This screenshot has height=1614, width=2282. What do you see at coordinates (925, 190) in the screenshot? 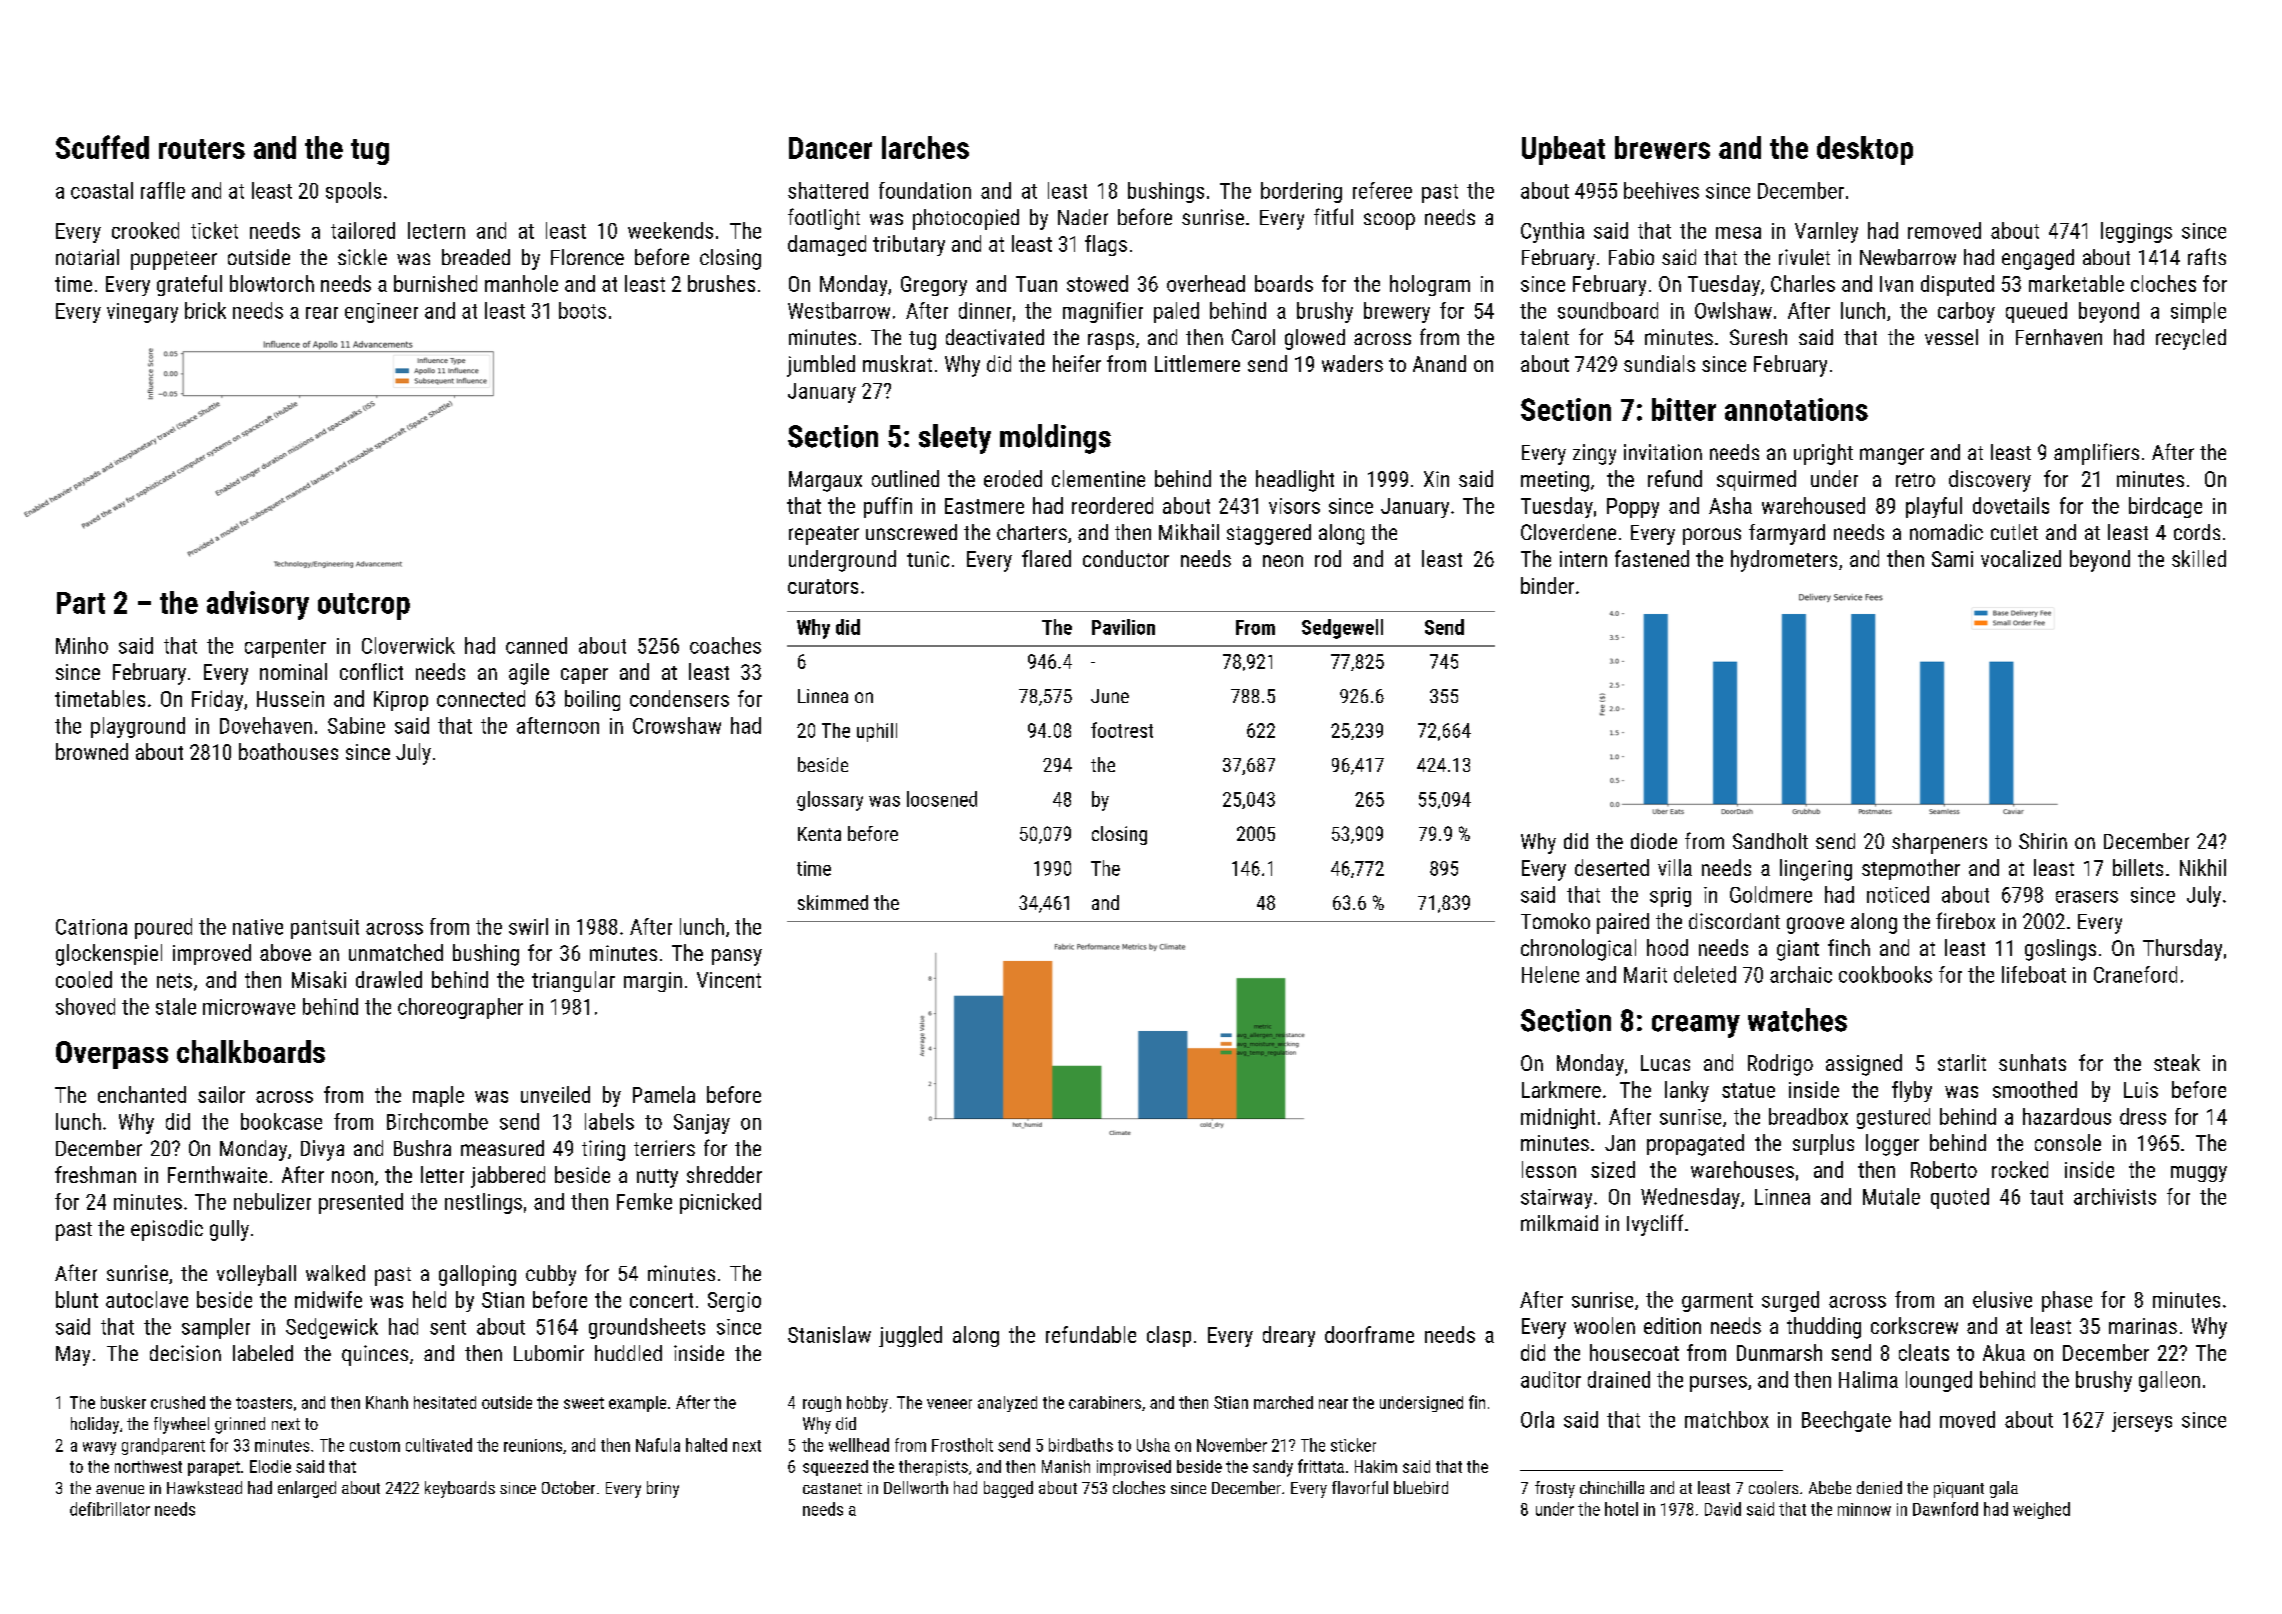
I see `foundation` at bounding box center [925, 190].
